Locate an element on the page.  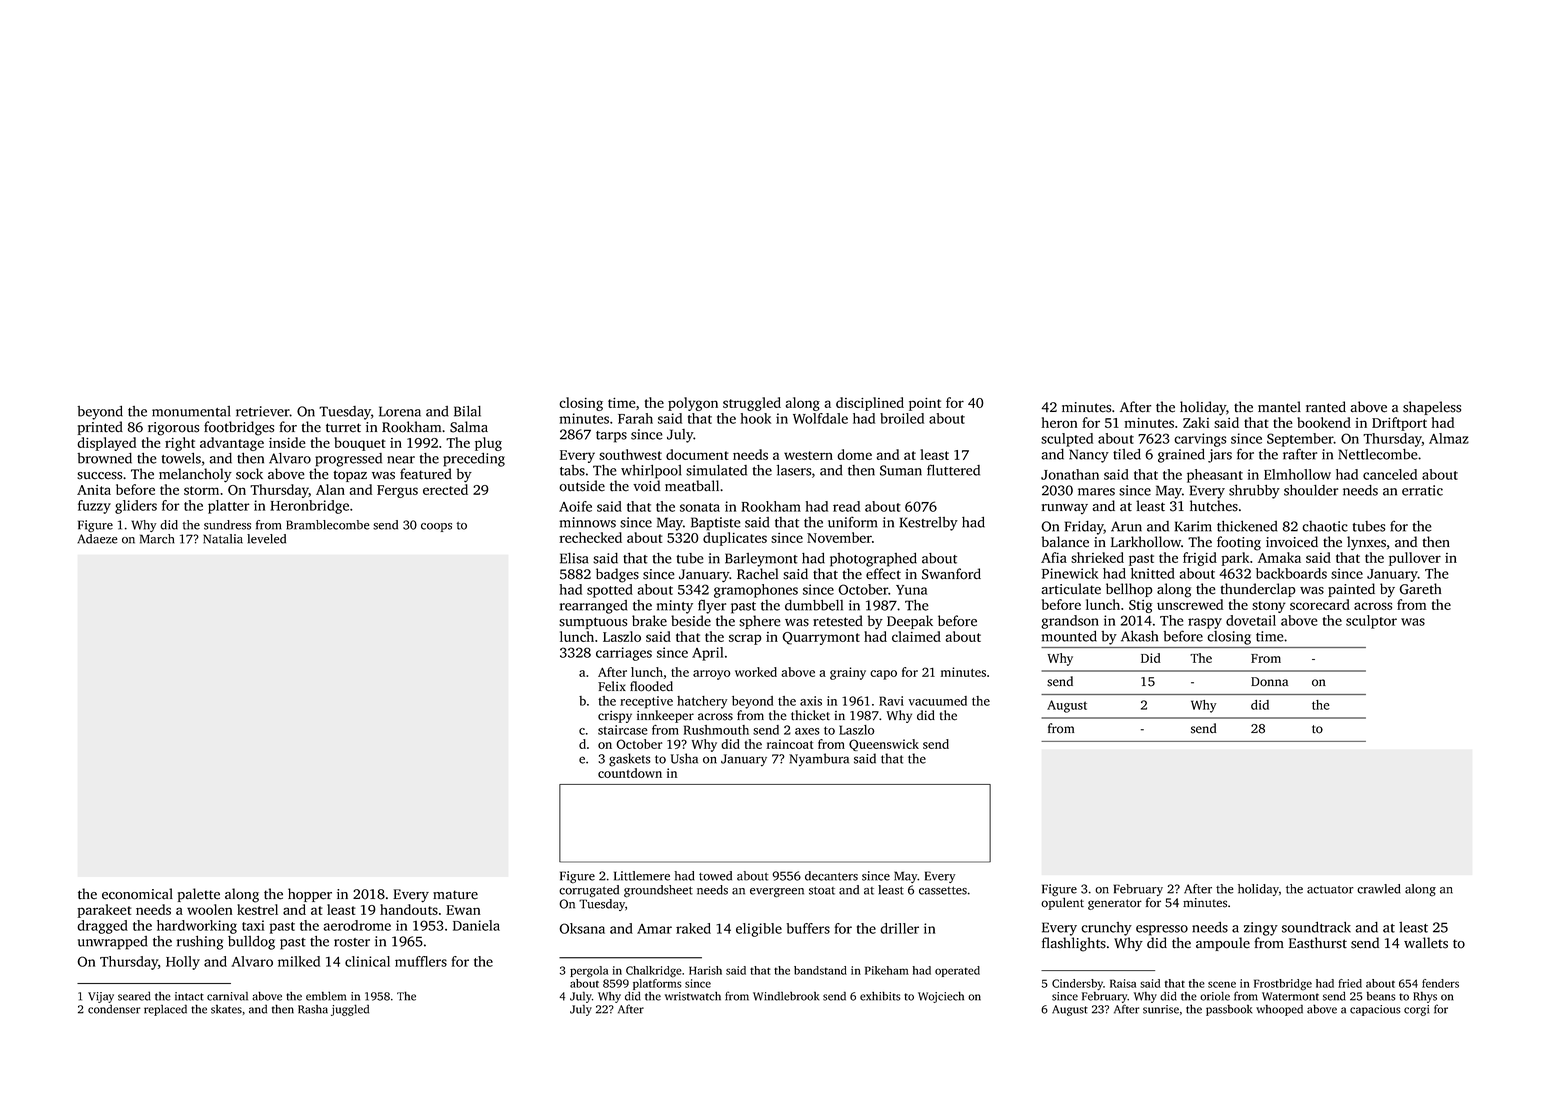
flooded is located at coordinates (651, 686).
